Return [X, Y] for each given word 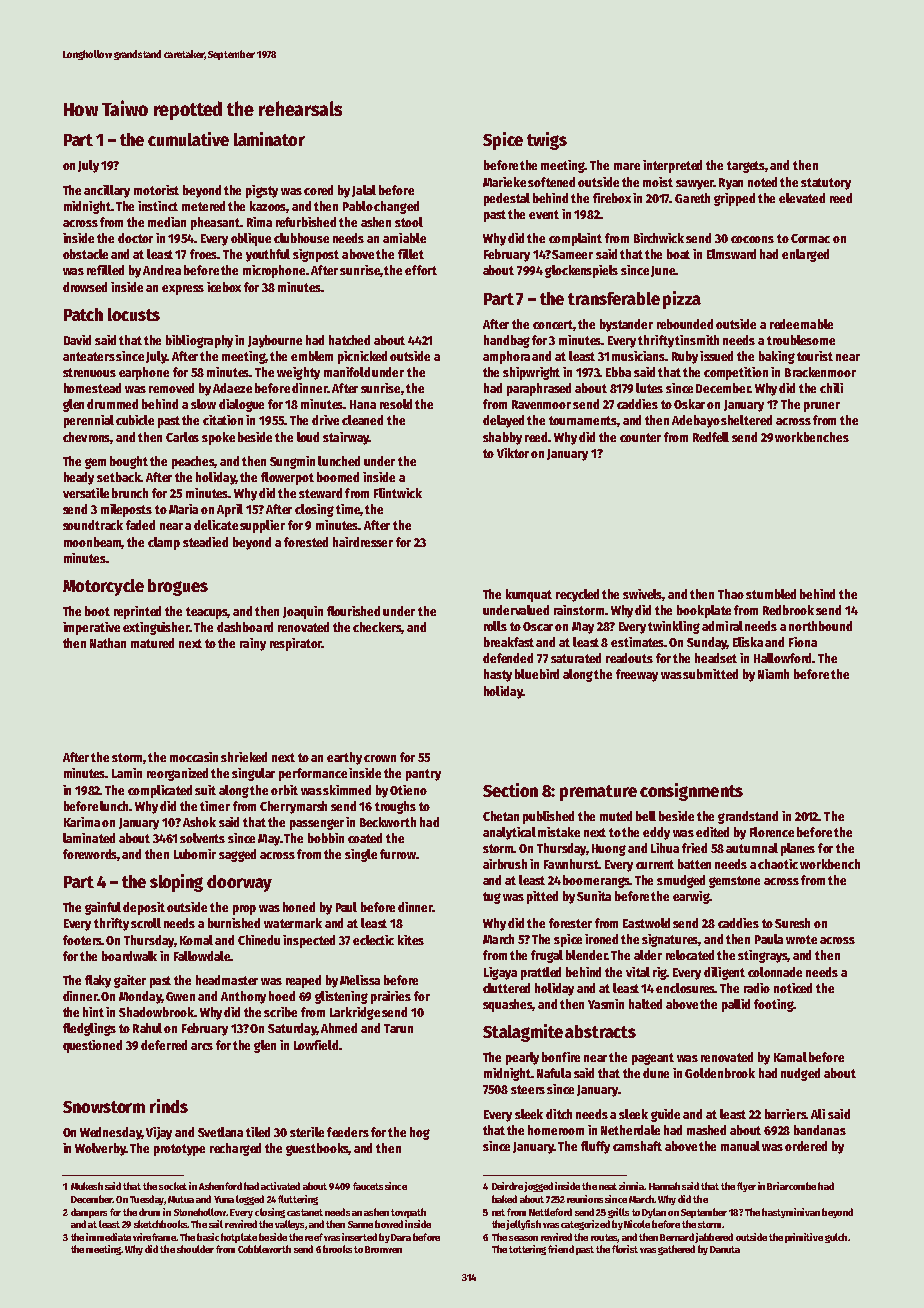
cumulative [188, 139]
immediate [108, 1237]
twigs [547, 141]
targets [746, 167]
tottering [527, 1250]
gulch [836, 1238]
